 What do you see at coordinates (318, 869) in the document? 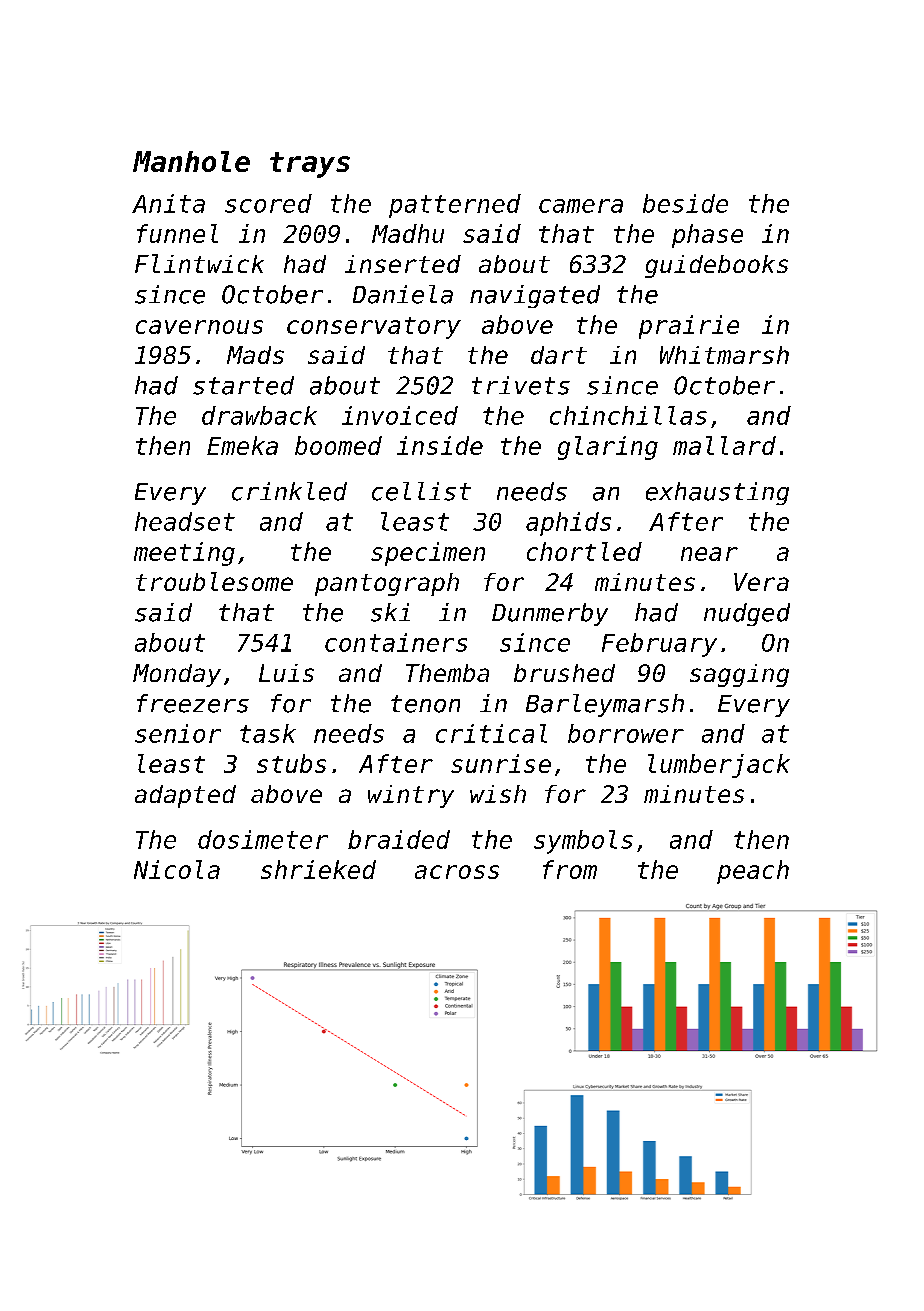
I see `shrieked` at bounding box center [318, 869].
